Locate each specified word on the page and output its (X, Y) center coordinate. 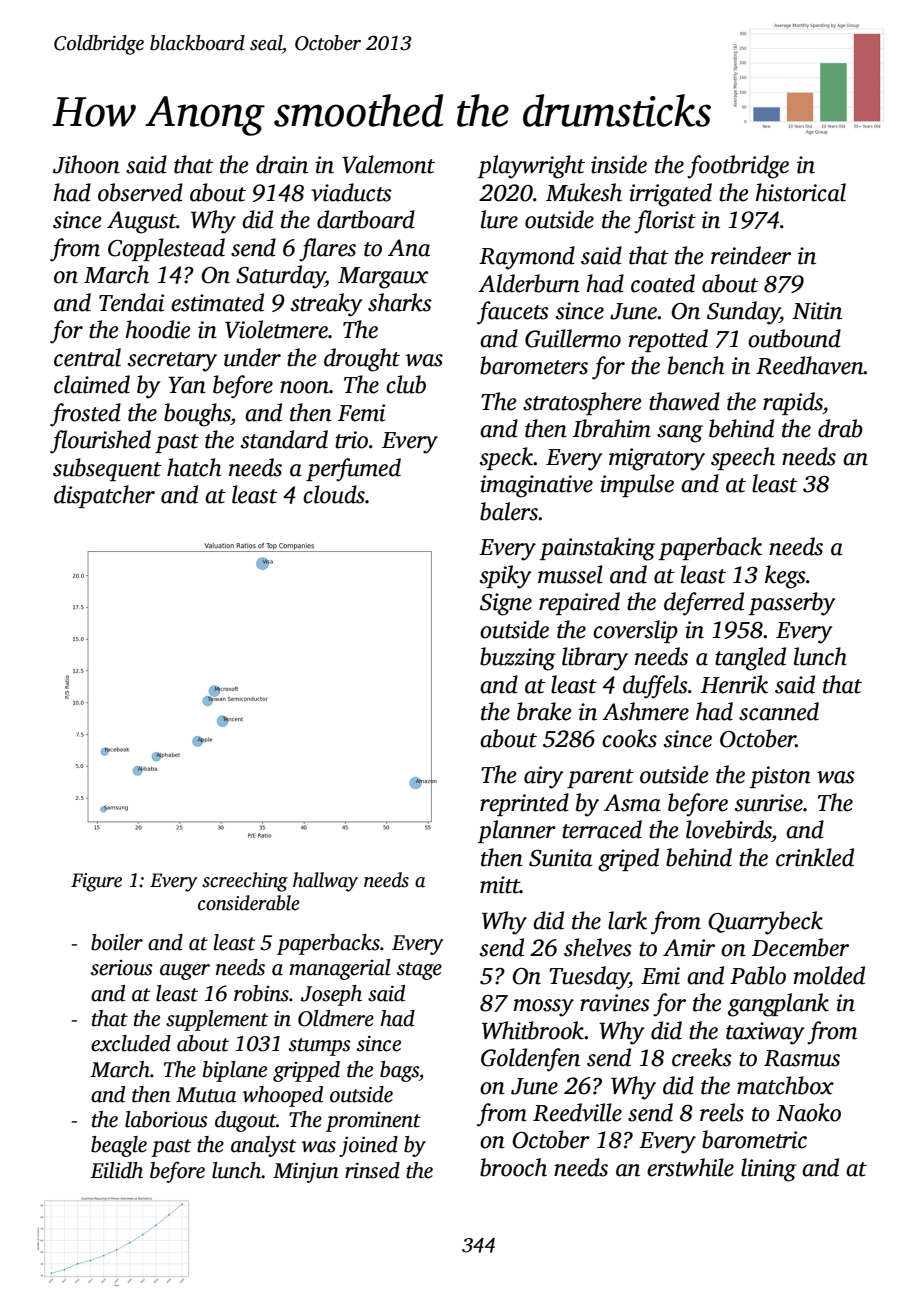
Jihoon (86, 164)
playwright (531, 167)
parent (600, 778)
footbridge (738, 167)
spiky (506, 577)
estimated (217, 302)
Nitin (817, 311)
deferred (704, 604)
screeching (245, 882)
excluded (131, 1043)
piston (780, 777)
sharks (400, 302)
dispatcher (104, 496)
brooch (513, 1167)
